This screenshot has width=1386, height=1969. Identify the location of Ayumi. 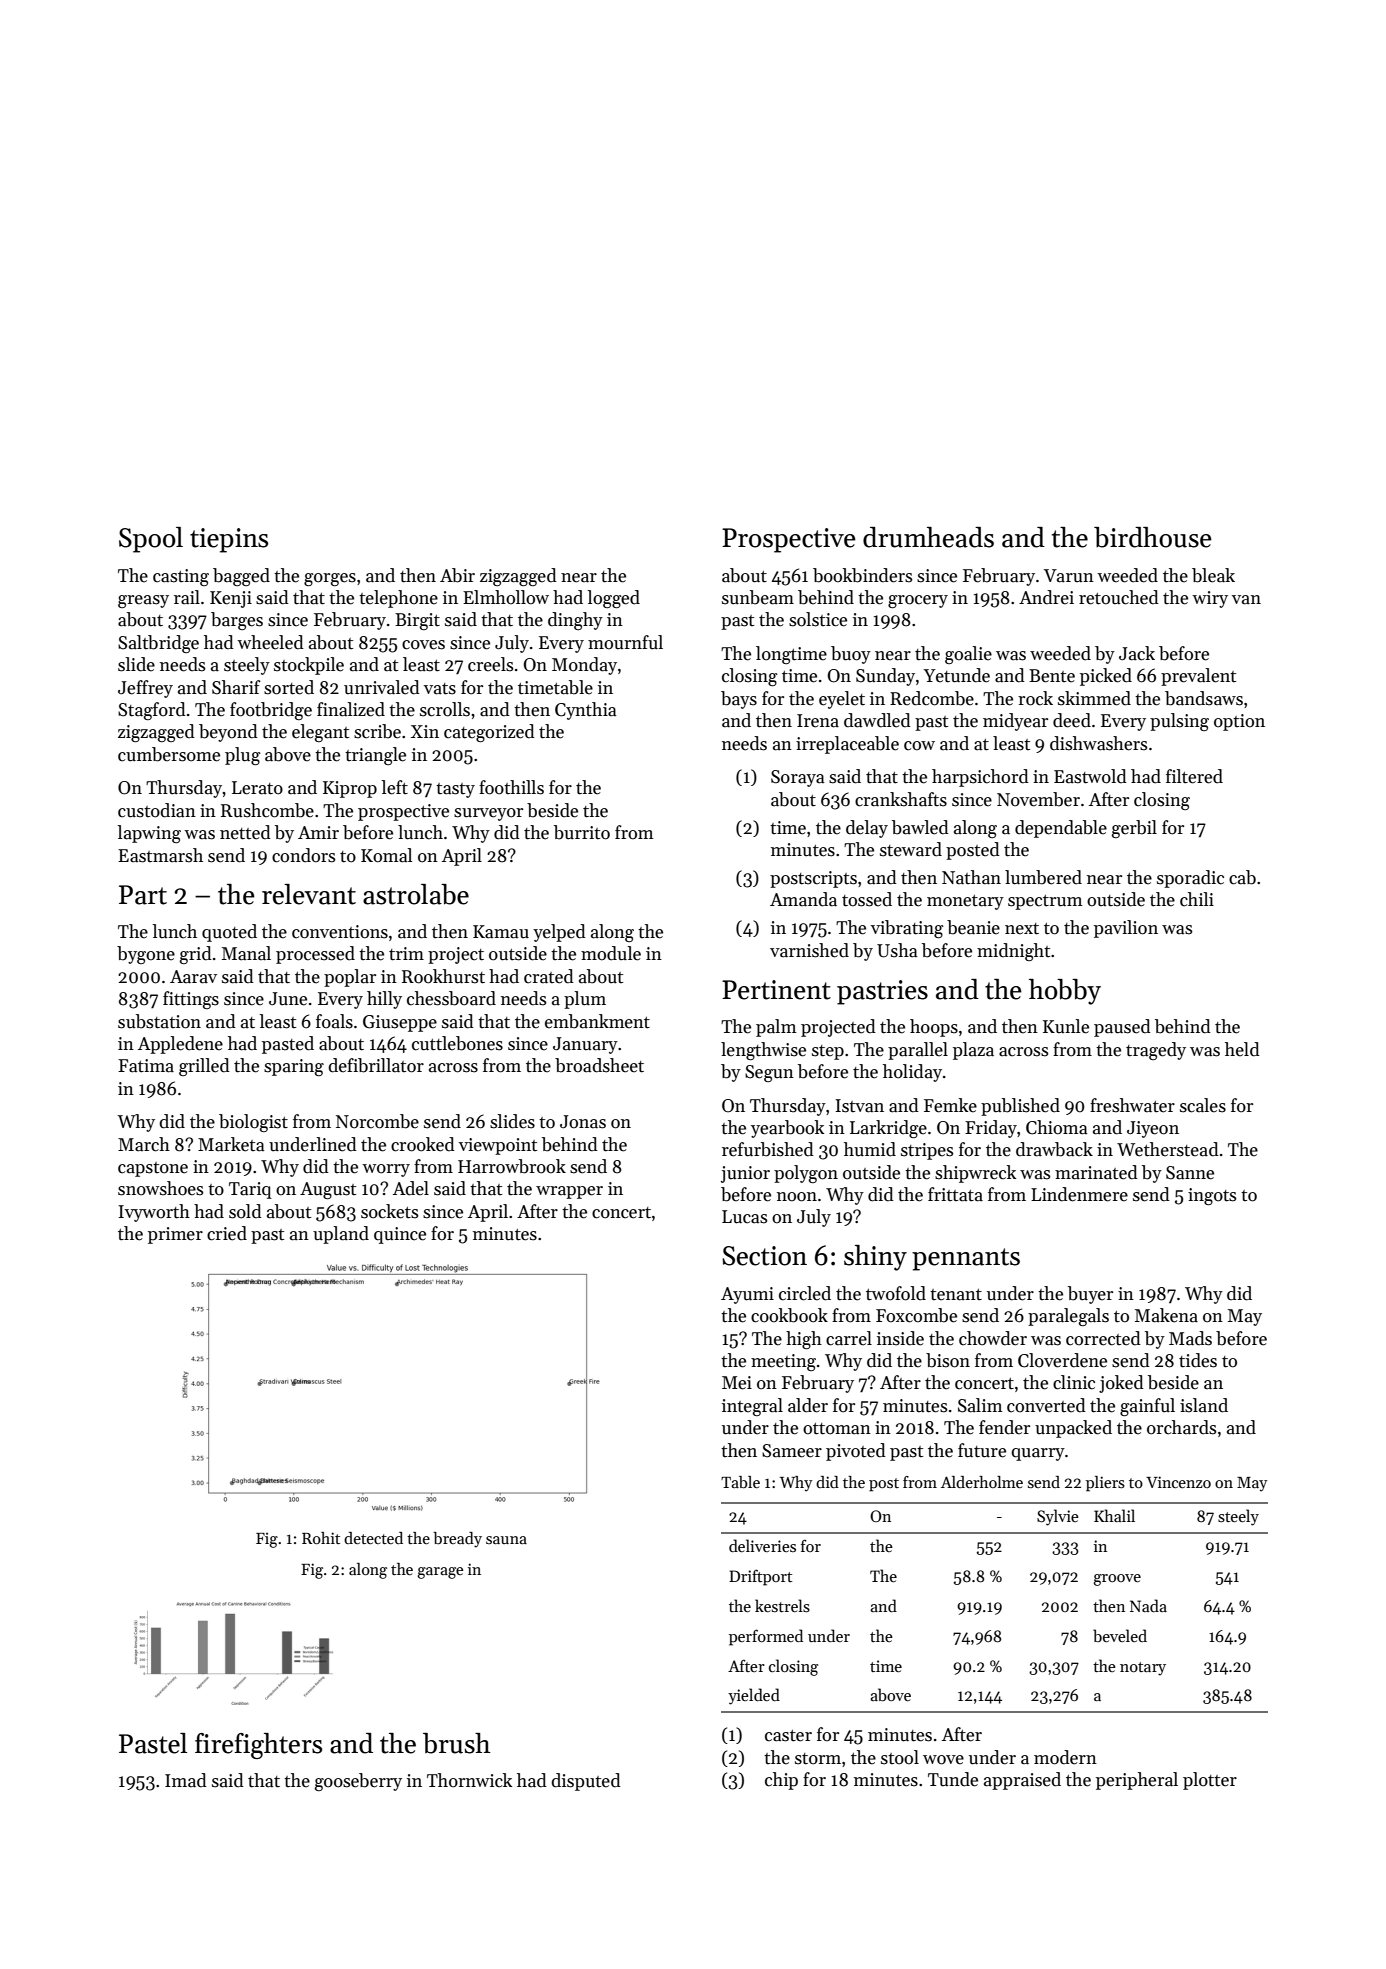
(747, 1295).
